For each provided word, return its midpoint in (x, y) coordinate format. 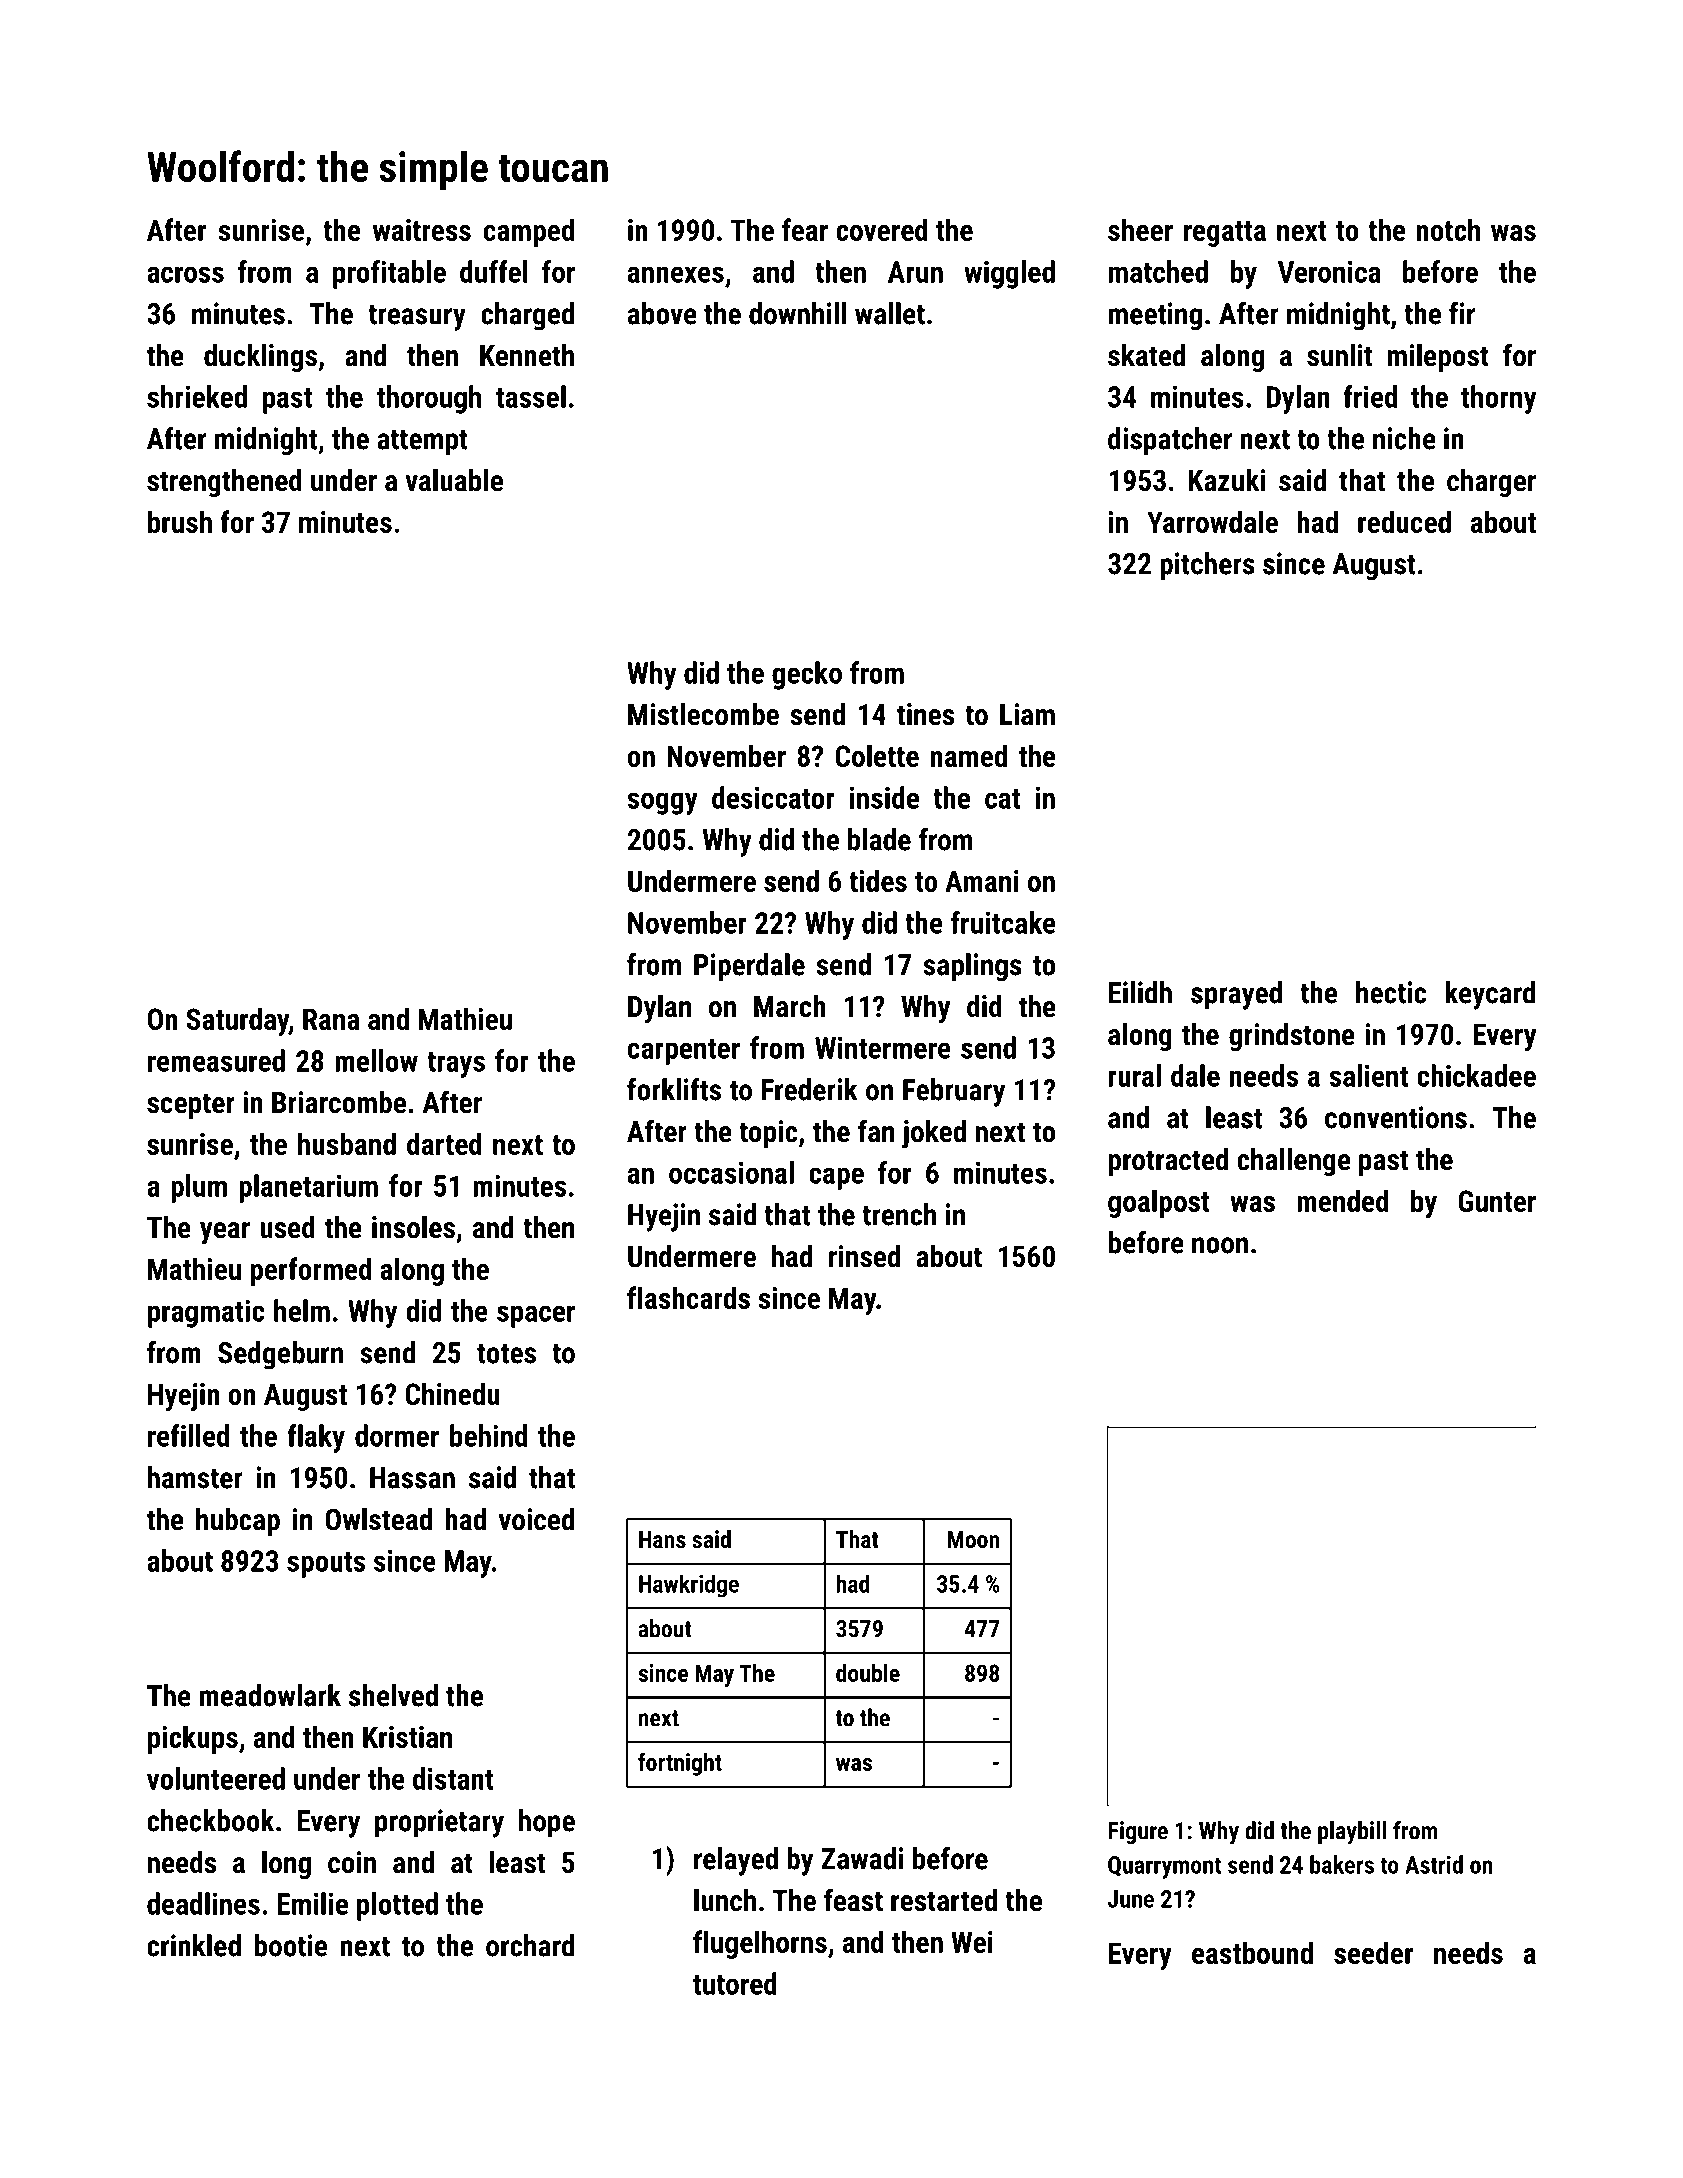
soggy (662, 803)
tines (925, 714)
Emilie (312, 1903)
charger (1491, 483)
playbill (1352, 1833)
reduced (1404, 521)
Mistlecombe (703, 714)
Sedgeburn (280, 1355)
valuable (454, 480)
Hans (662, 1539)
